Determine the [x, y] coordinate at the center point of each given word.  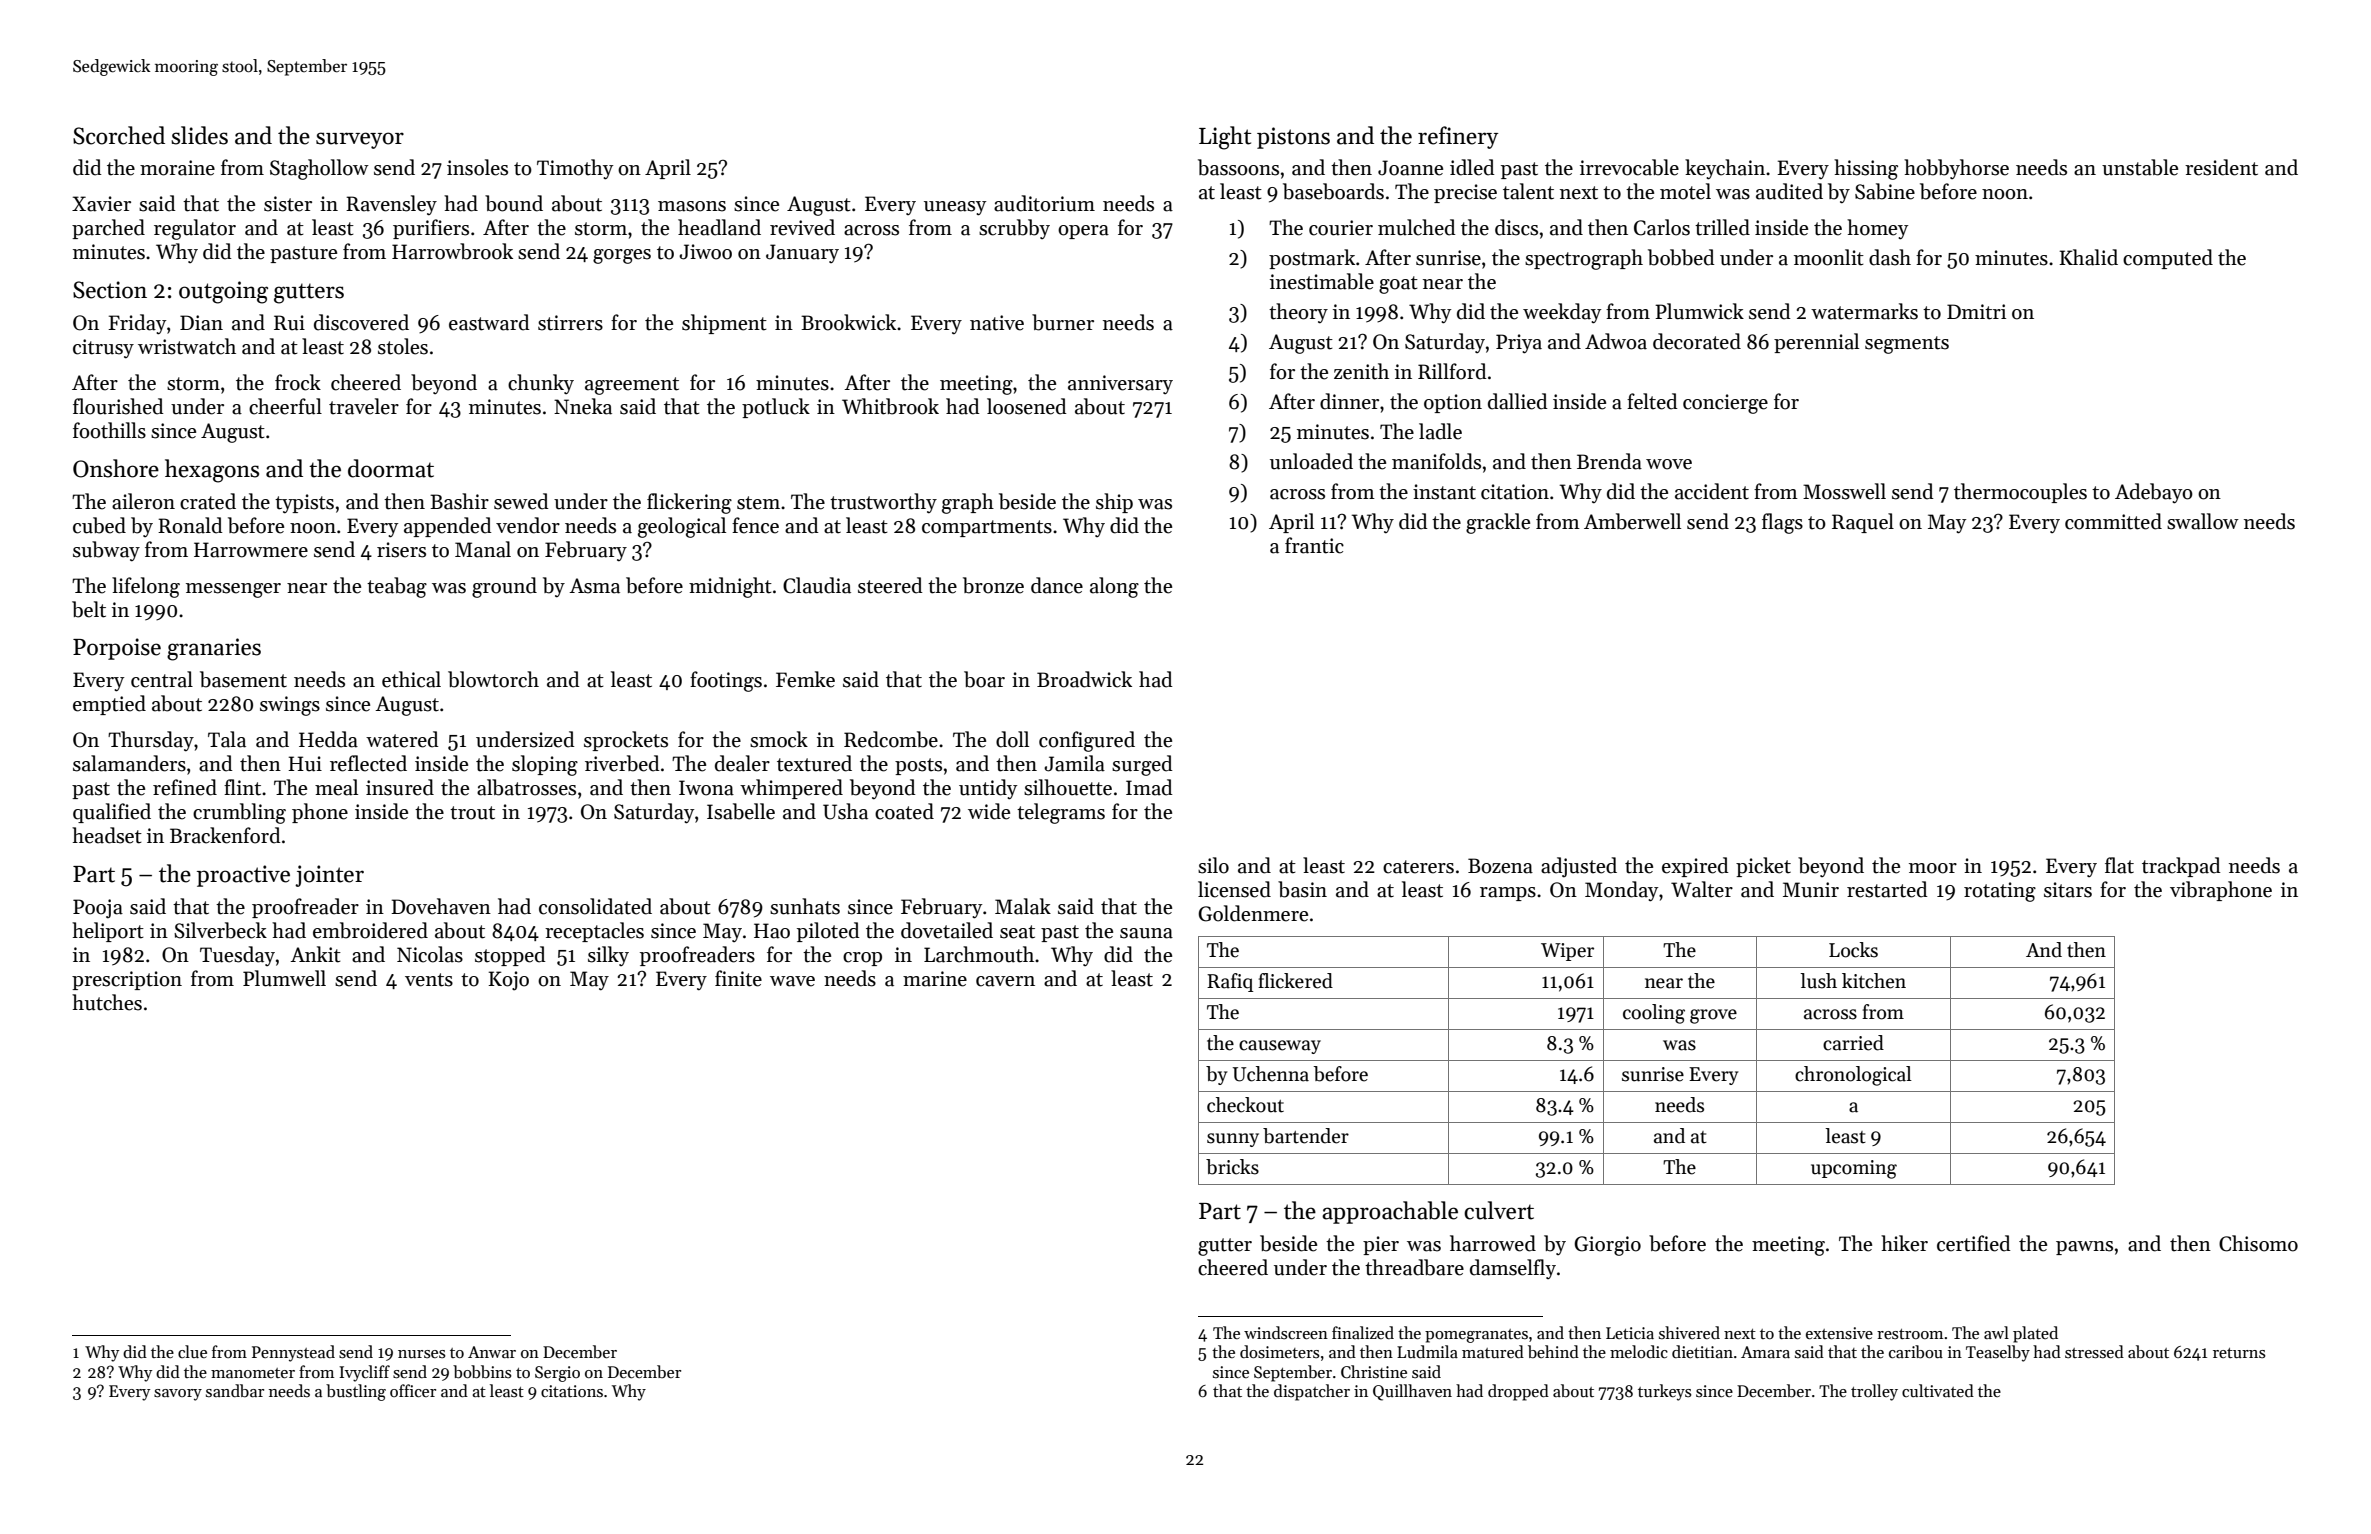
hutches [107, 1002]
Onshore [116, 468]
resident [2221, 167]
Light [1225, 138]
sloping [545, 765]
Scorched [119, 135]
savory [178, 1395]
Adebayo [2154, 493]
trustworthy [883, 503]
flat [2119, 865]
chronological [1853, 1076]
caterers [1418, 867]
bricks [1232, 1167]
